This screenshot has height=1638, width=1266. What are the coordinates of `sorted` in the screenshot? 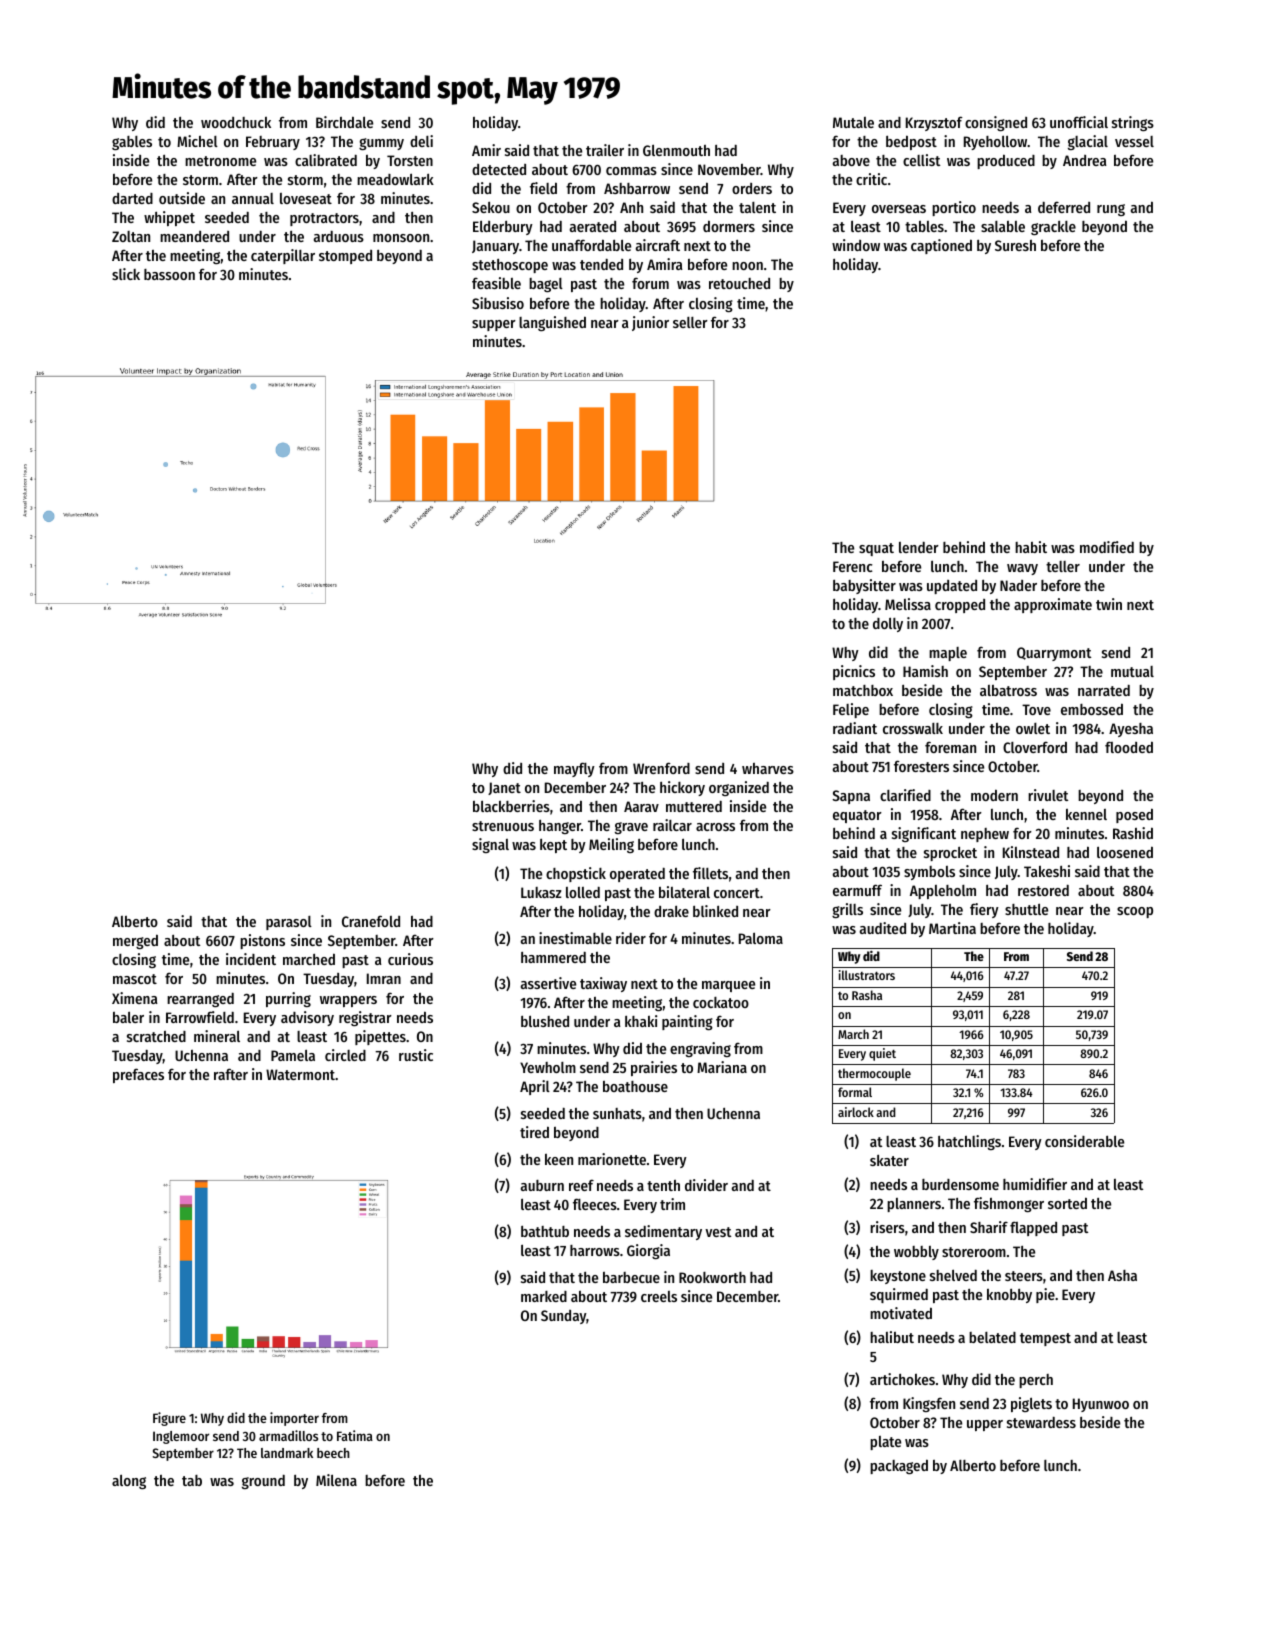 It's located at (1067, 1203).
